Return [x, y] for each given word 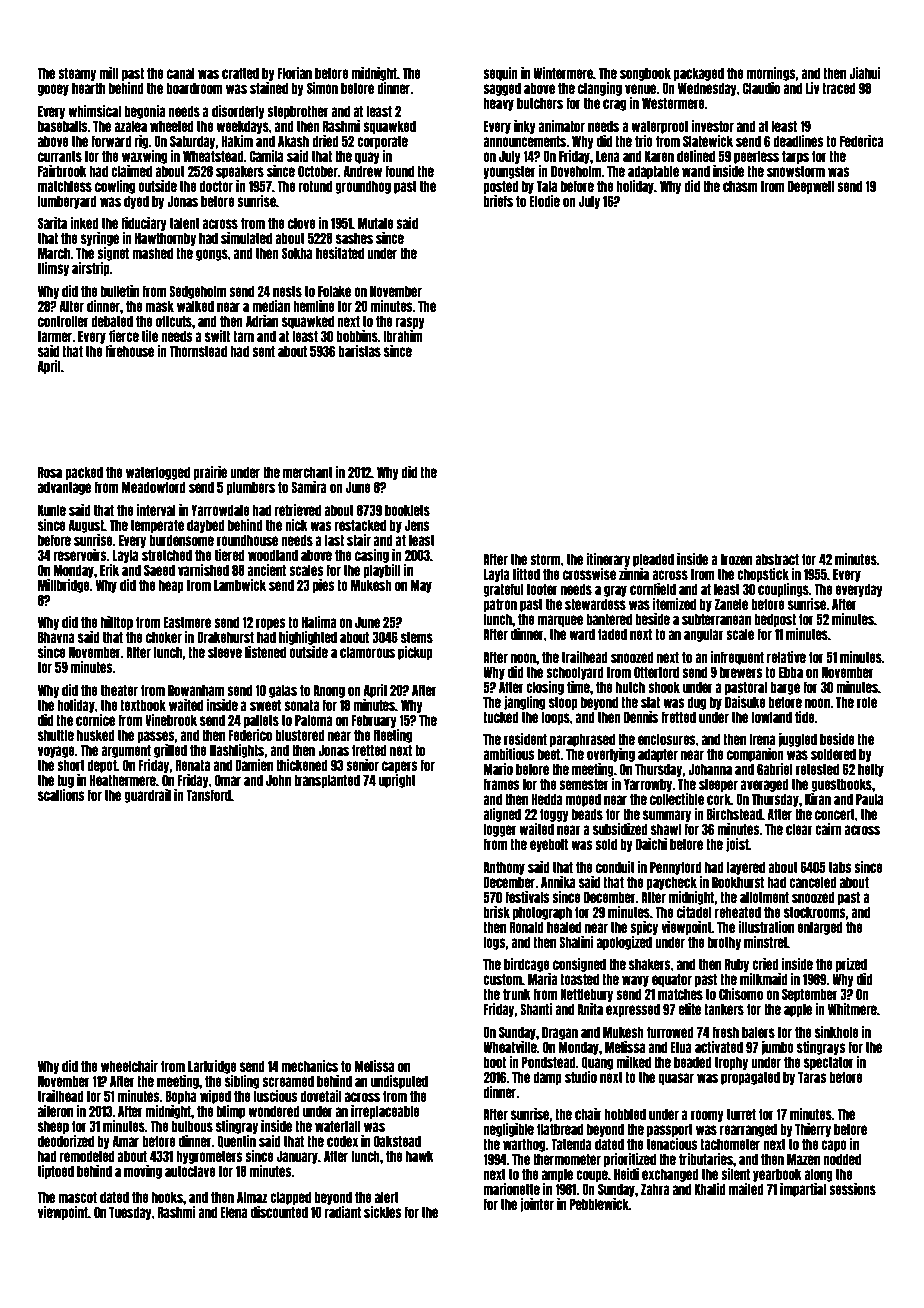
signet [113, 254]
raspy [410, 323]
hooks [167, 1197]
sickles [383, 1212]
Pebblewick [599, 1204]
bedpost [775, 620]
